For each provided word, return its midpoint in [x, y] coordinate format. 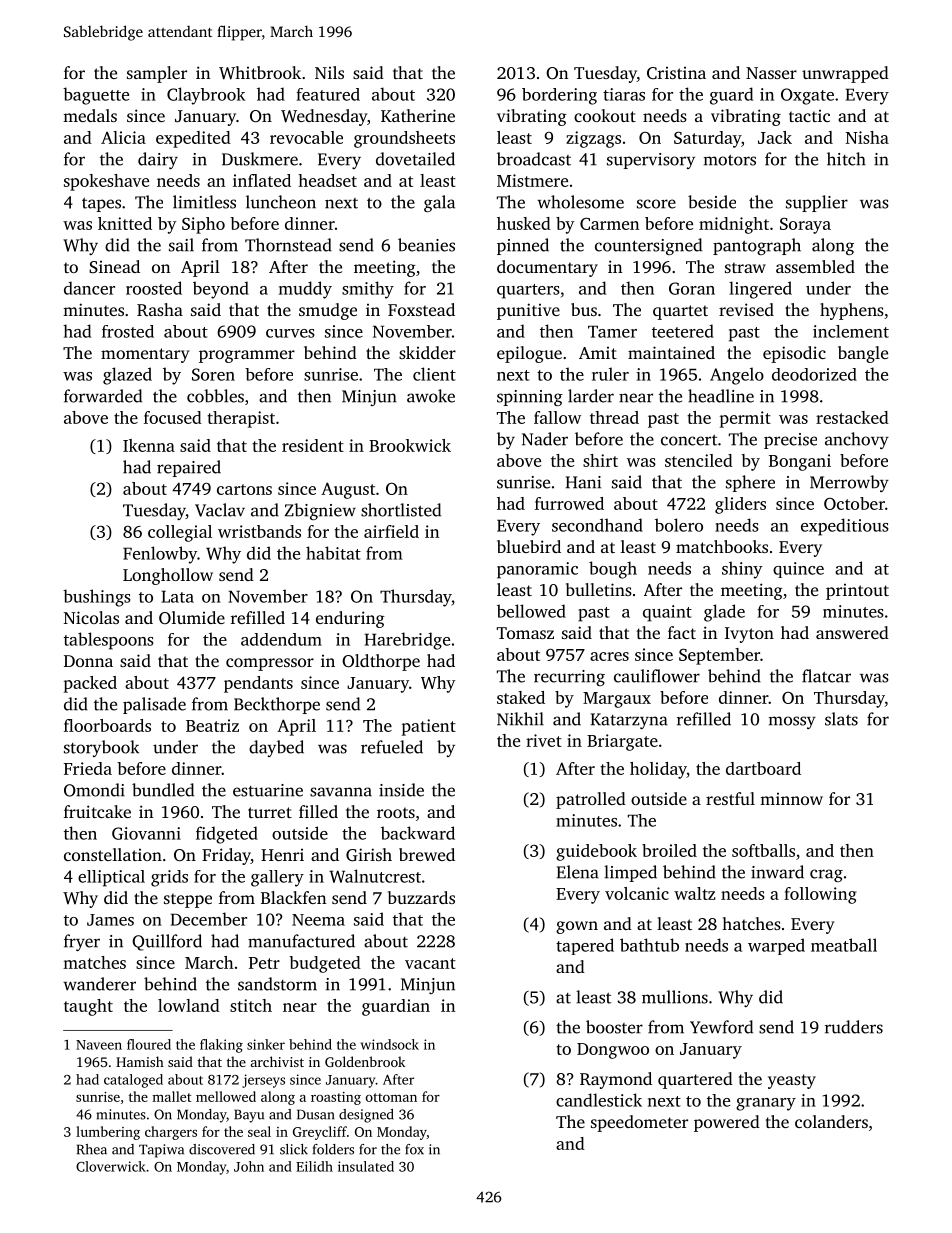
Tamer [612, 331]
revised [746, 309]
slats [841, 719]
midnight [734, 225]
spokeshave [106, 182]
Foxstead [421, 309]
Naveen [99, 1045]
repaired [189, 468]
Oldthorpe [381, 662]
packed [90, 684]
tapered [585, 946]
